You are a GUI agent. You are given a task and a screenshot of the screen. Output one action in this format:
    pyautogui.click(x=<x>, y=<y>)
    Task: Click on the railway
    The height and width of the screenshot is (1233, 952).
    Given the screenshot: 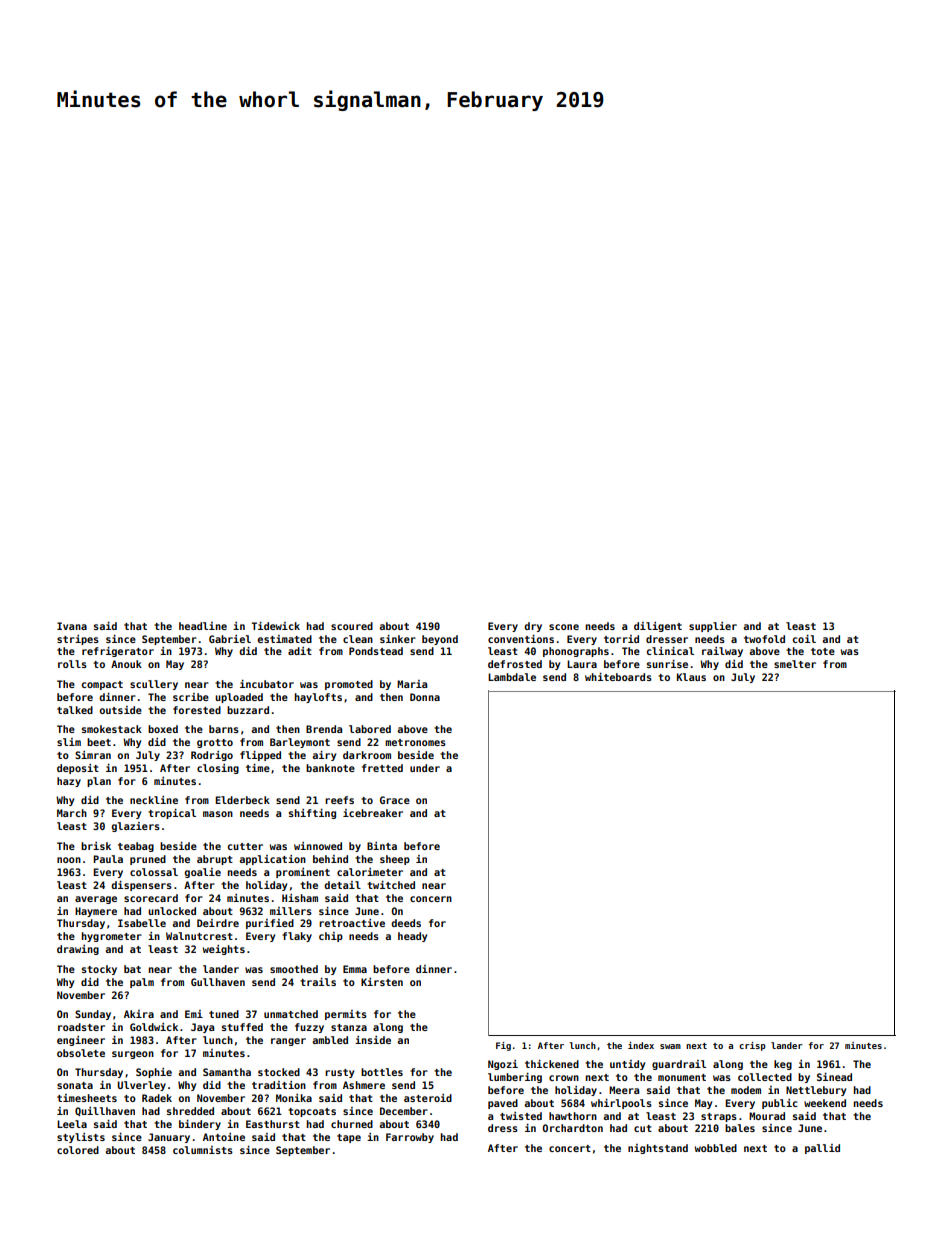 What is the action you would take?
    pyautogui.click(x=722, y=652)
